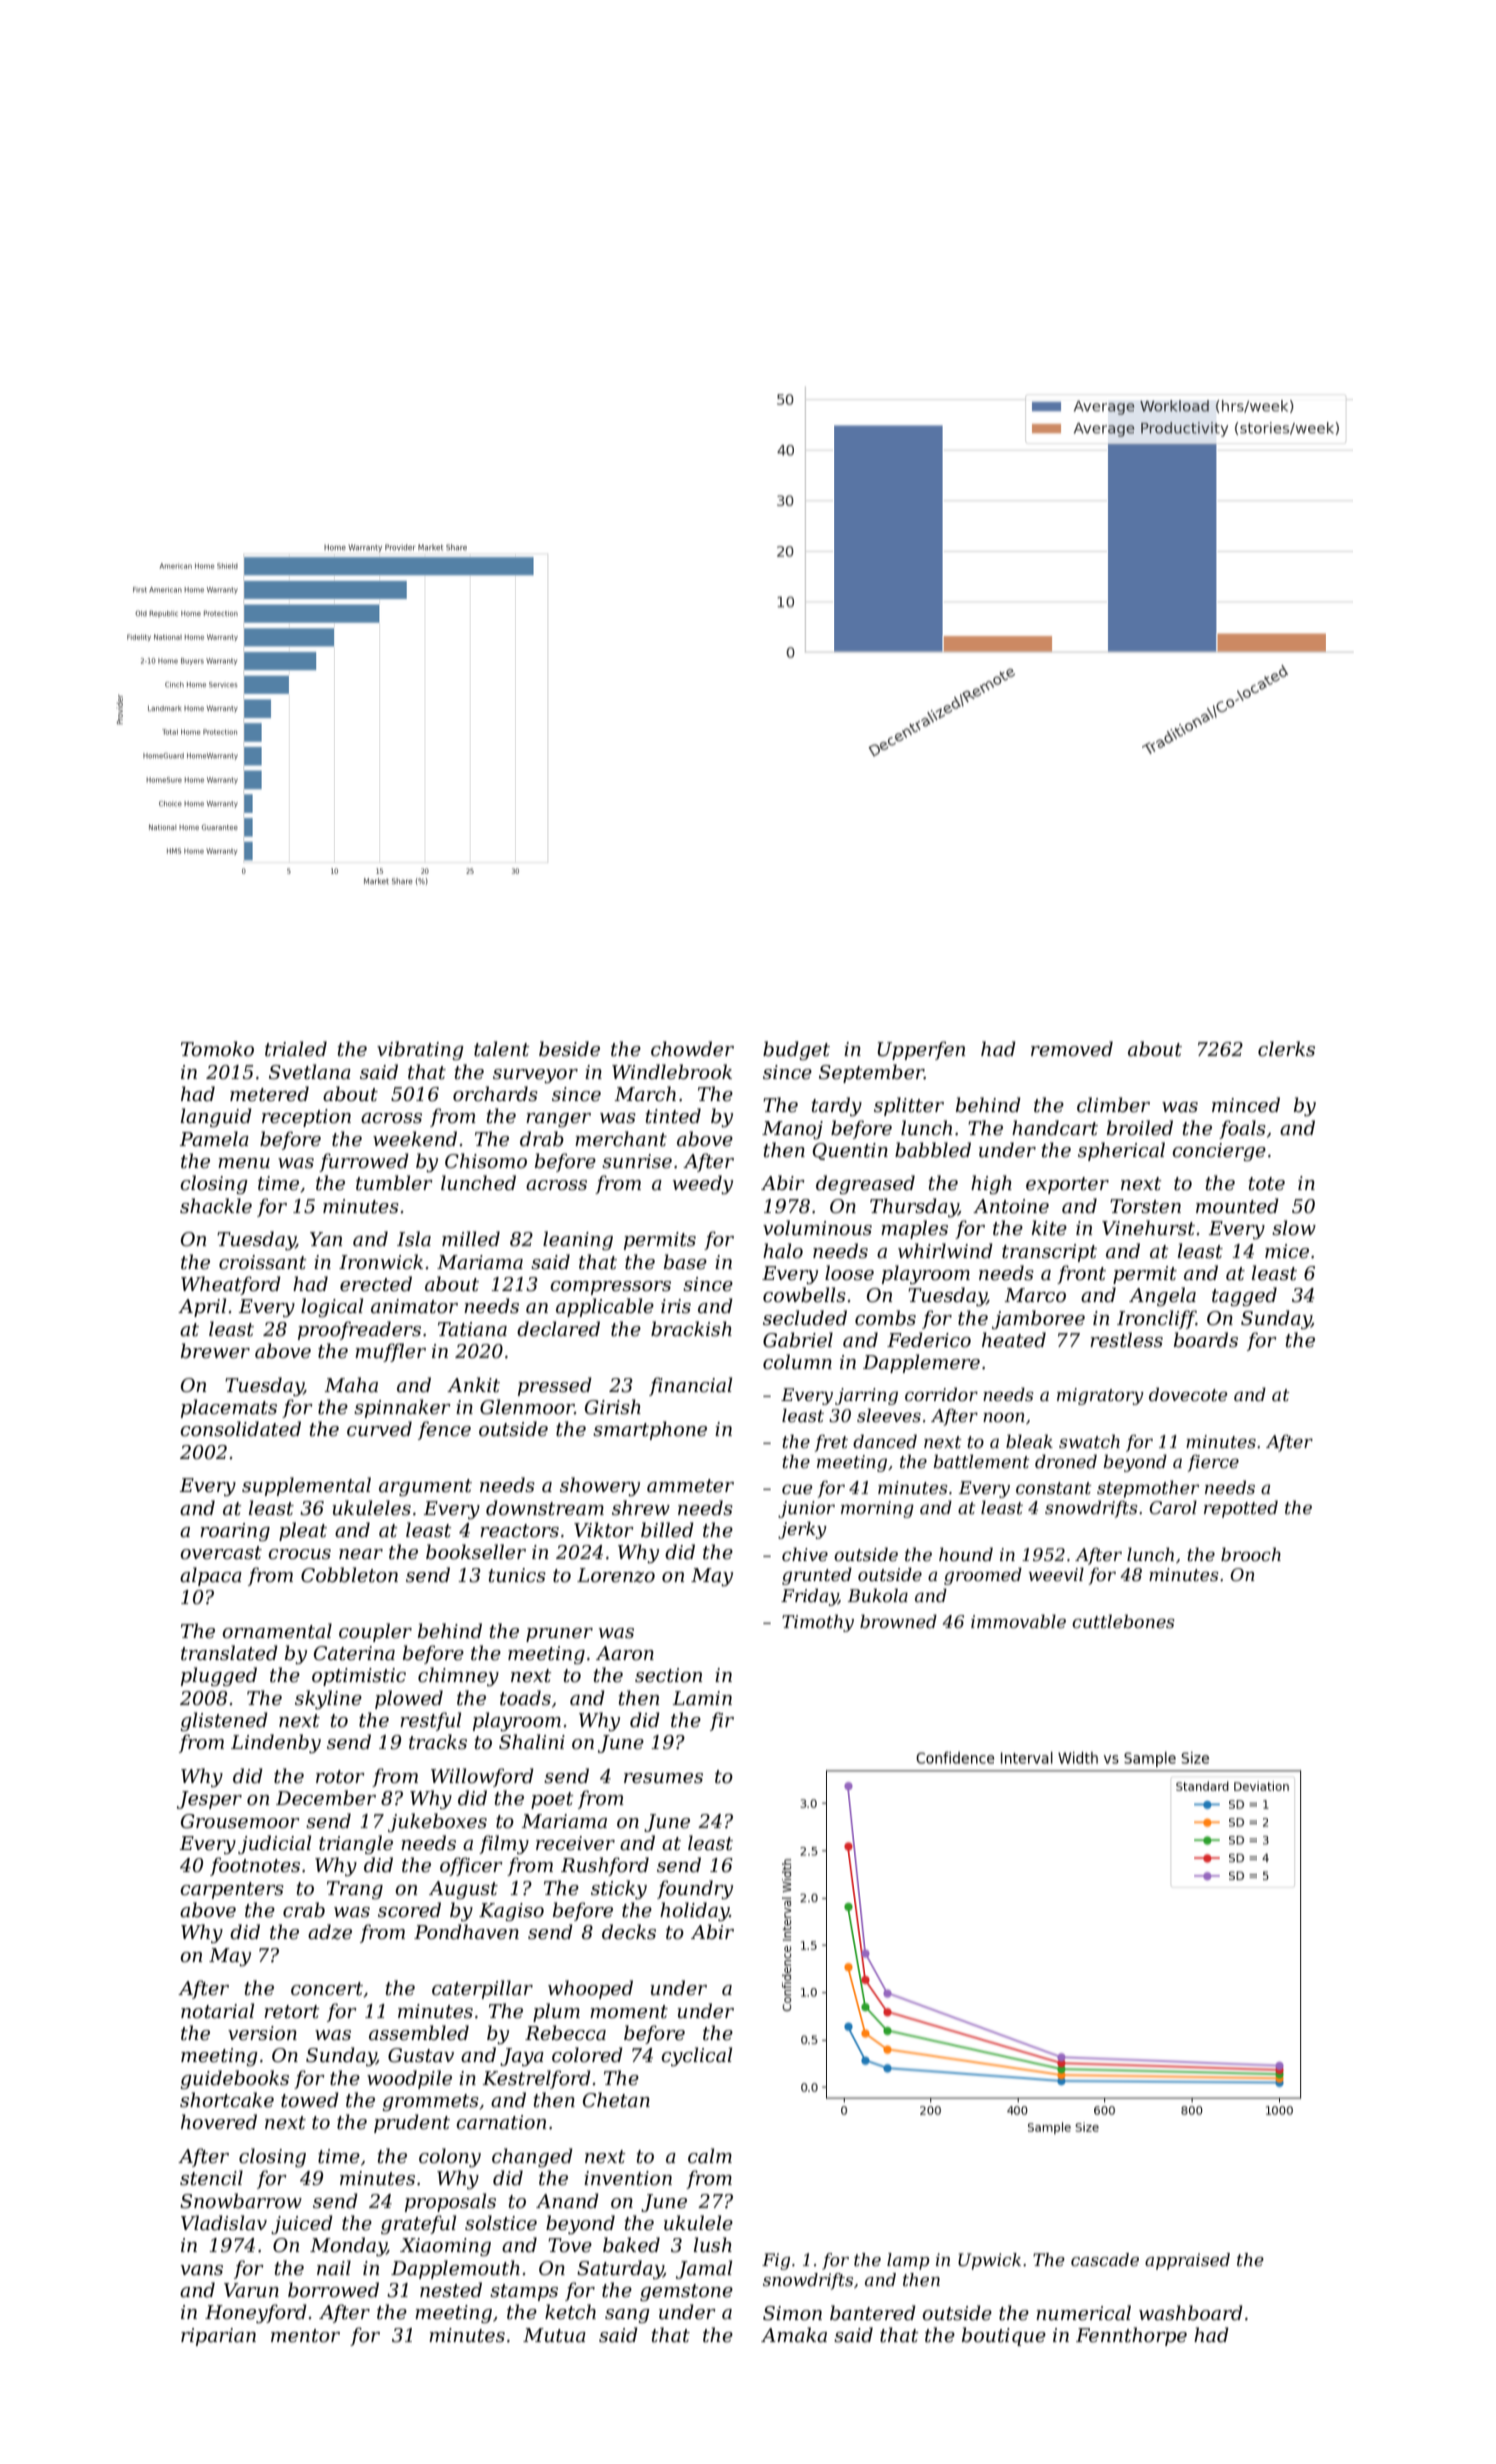  Describe the element at coordinates (694, 1911) in the screenshot. I see `holiday` at that location.
